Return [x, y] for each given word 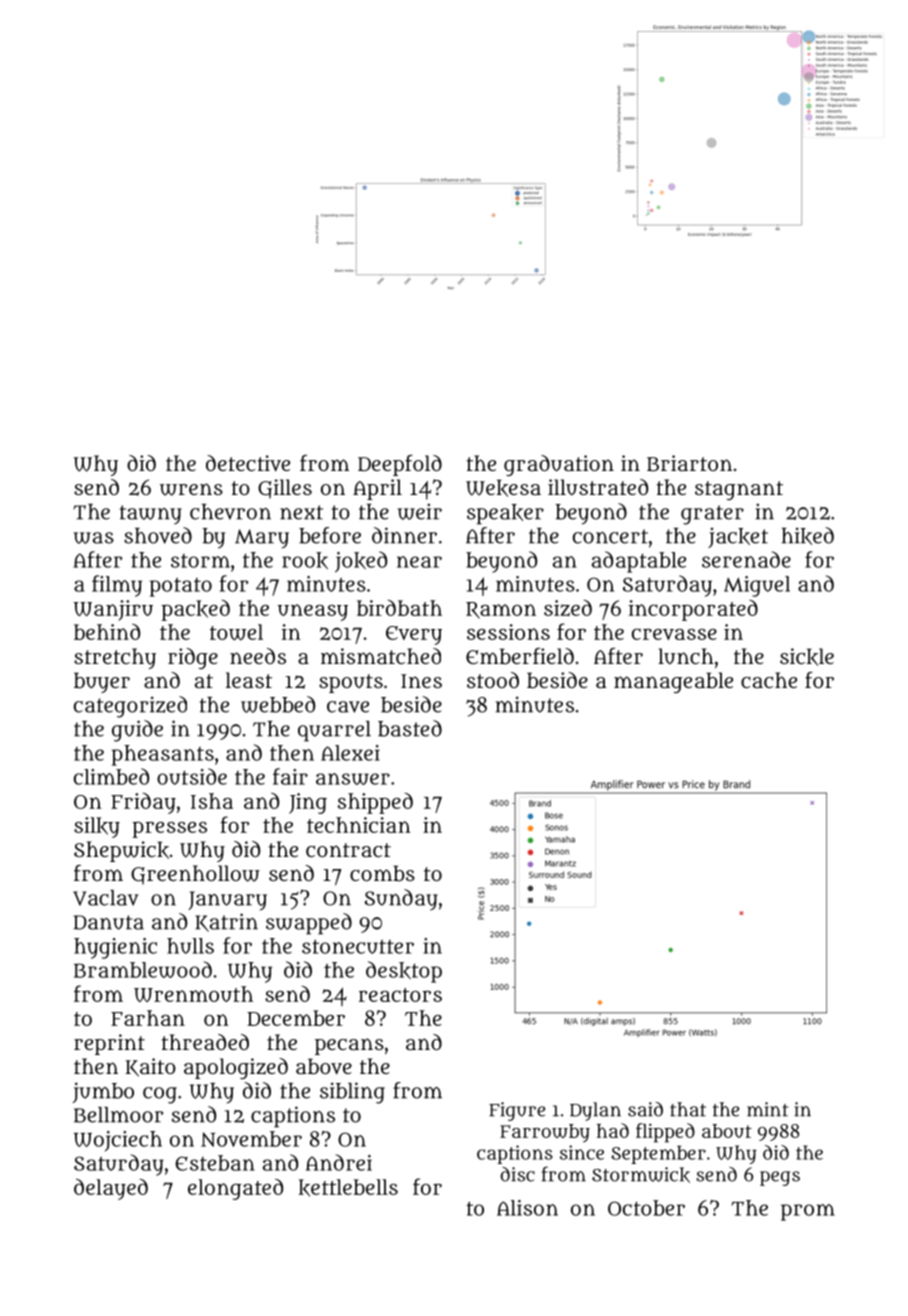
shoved [158, 535]
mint [767, 1109]
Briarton [689, 463]
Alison [527, 1208]
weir [420, 511]
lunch [686, 656]
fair [290, 776]
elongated [235, 1189]
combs [382, 873]
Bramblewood [143, 969]
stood [493, 680]
